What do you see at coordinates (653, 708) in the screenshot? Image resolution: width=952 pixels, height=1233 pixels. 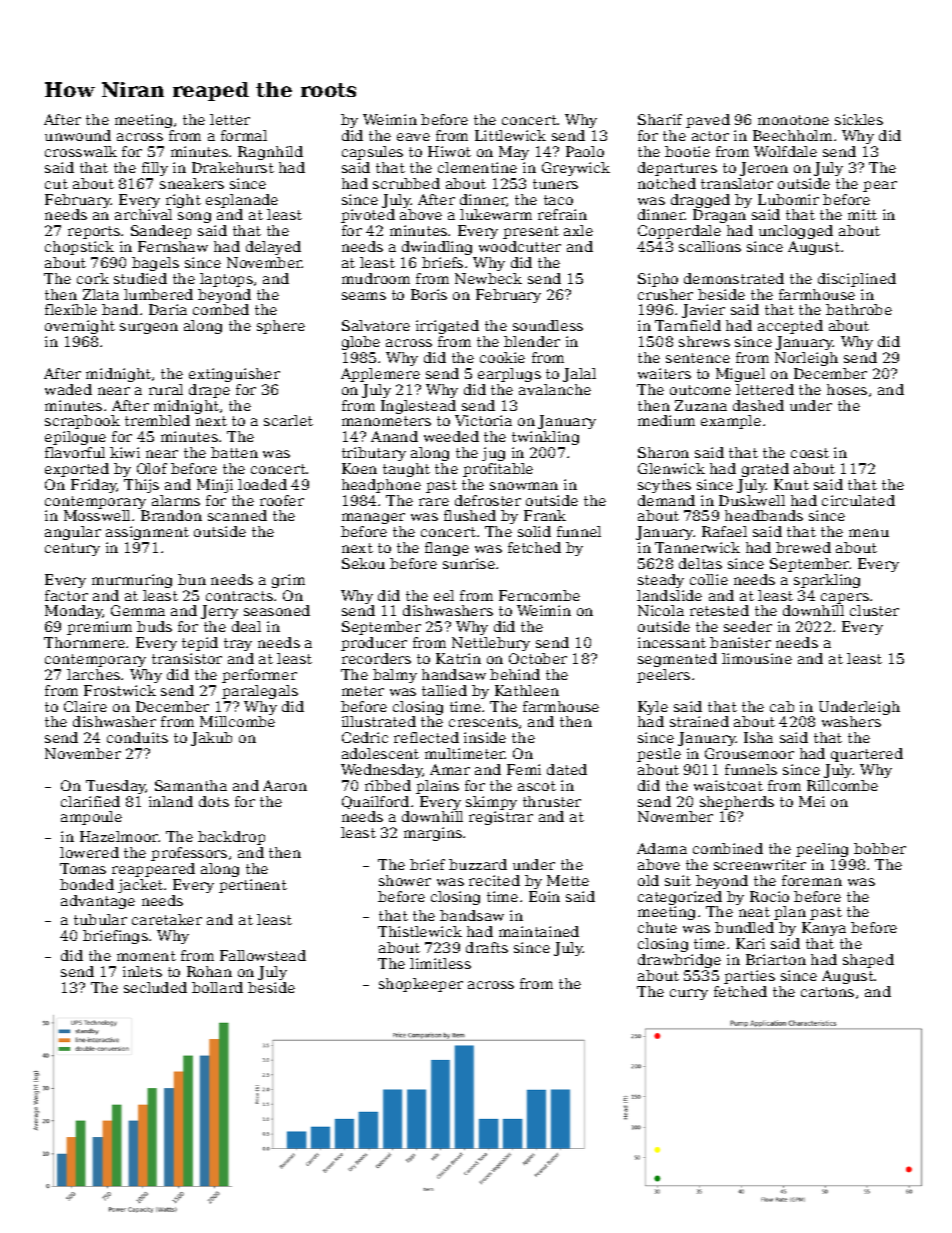 I see `Kyle` at bounding box center [653, 708].
